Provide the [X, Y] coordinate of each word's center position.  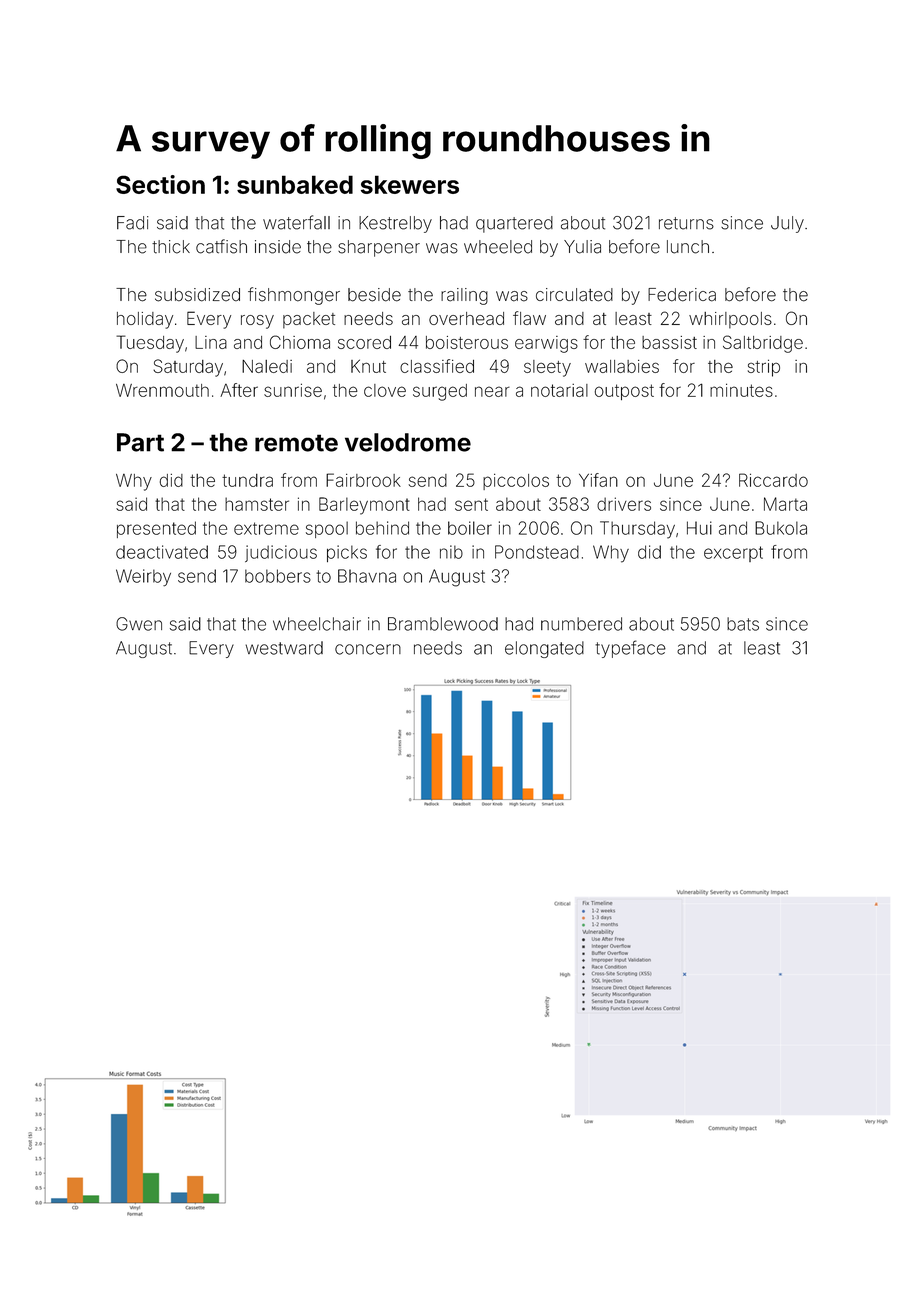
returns [686, 223]
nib [451, 552]
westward [284, 648]
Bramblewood [443, 624]
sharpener [379, 248]
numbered [581, 624]
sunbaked [295, 184]
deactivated [162, 552]
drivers [624, 504]
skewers [410, 184]
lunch [688, 247]
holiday [145, 320]
